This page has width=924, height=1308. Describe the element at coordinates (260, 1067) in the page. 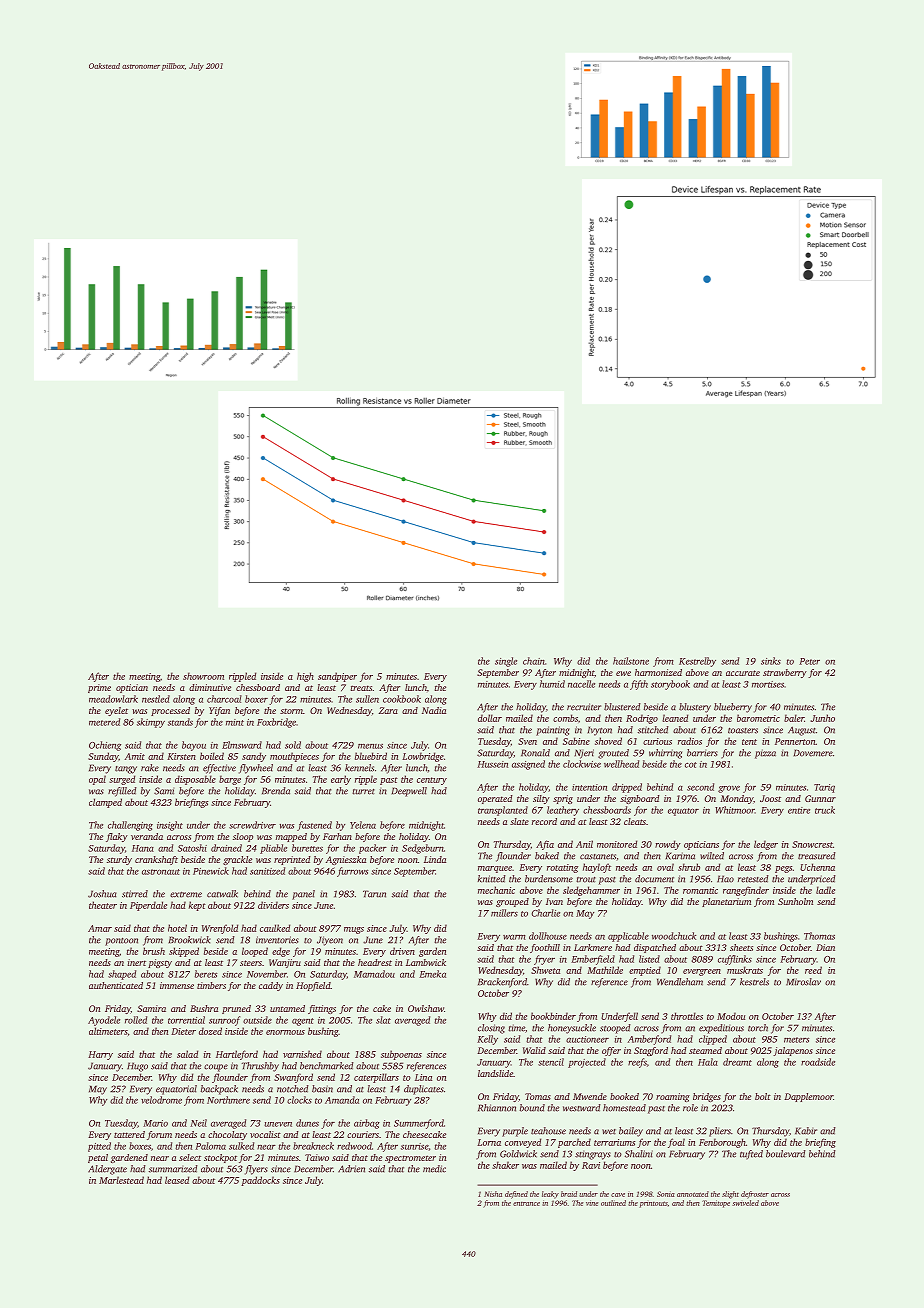

I see `Thrushby` at that location.
